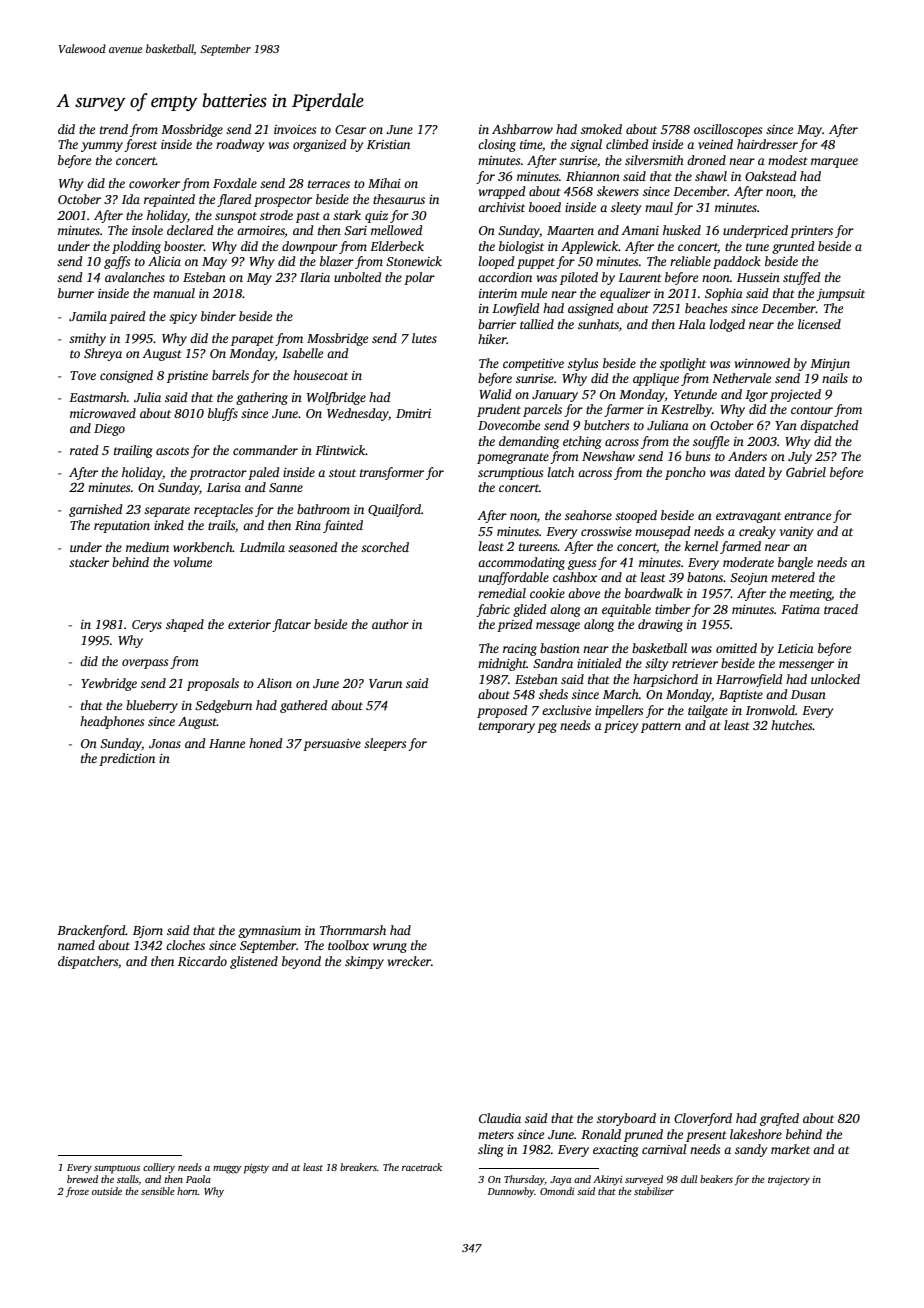 Image resolution: width=924 pixels, height=1308 pixels. What do you see at coordinates (77, 1192) in the screenshot?
I see `froze` at bounding box center [77, 1192].
